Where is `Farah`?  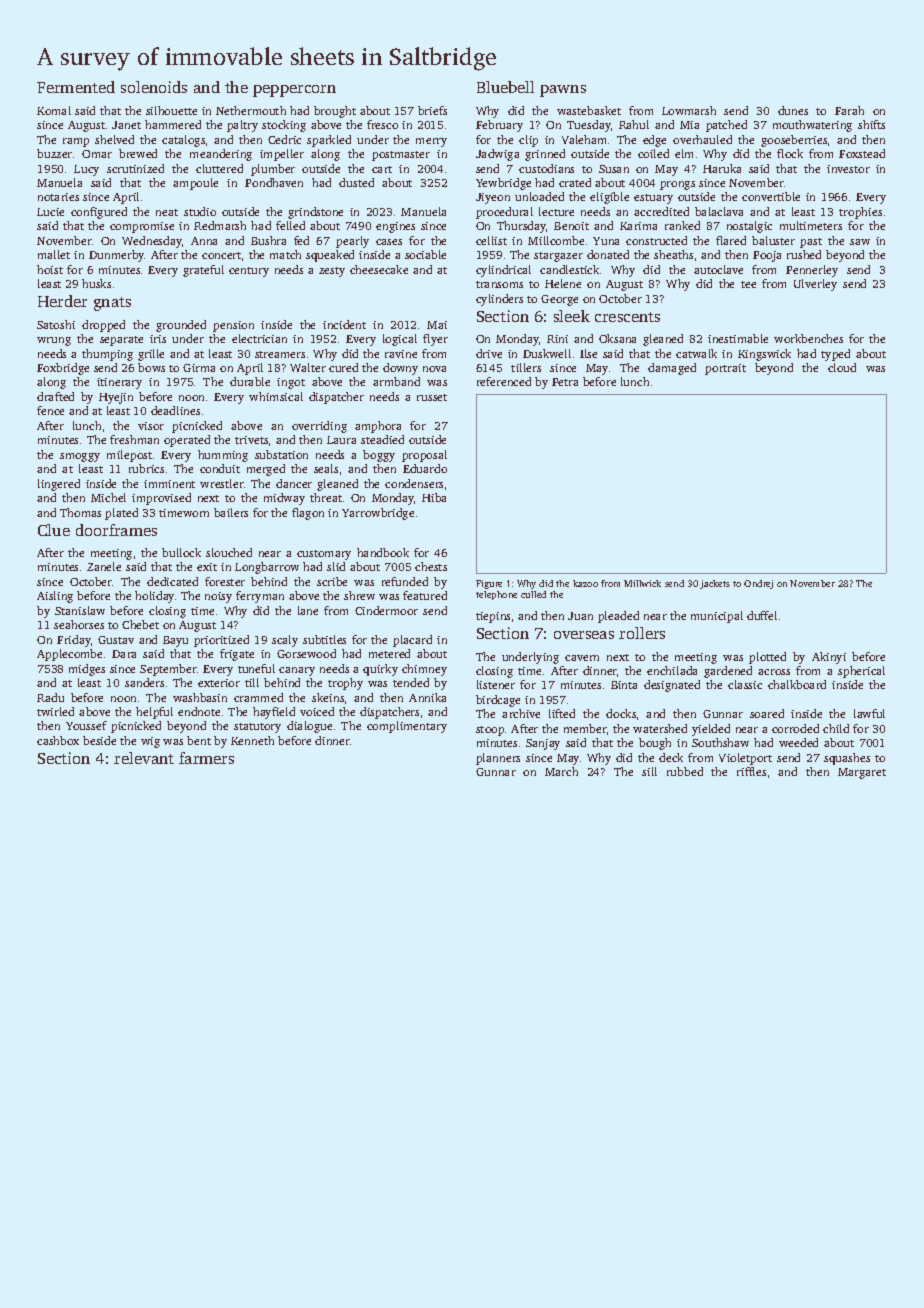
Farah is located at coordinates (849, 110).
